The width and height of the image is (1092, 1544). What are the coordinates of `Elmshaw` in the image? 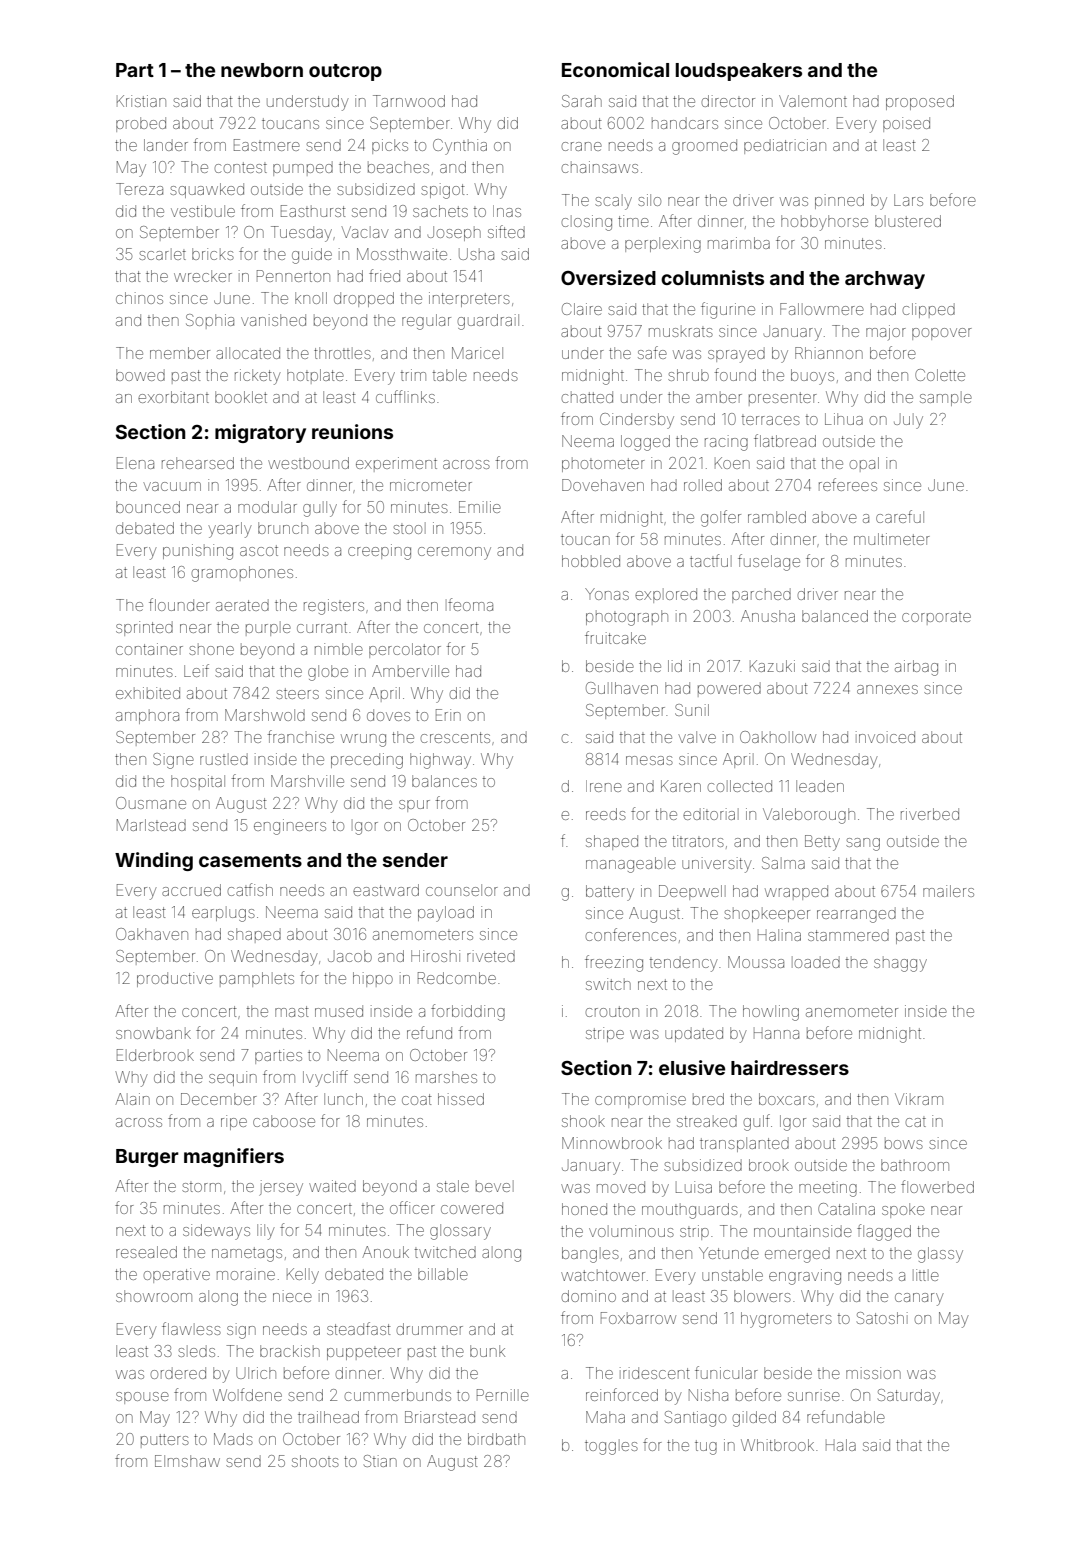 It's located at (187, 1461).
